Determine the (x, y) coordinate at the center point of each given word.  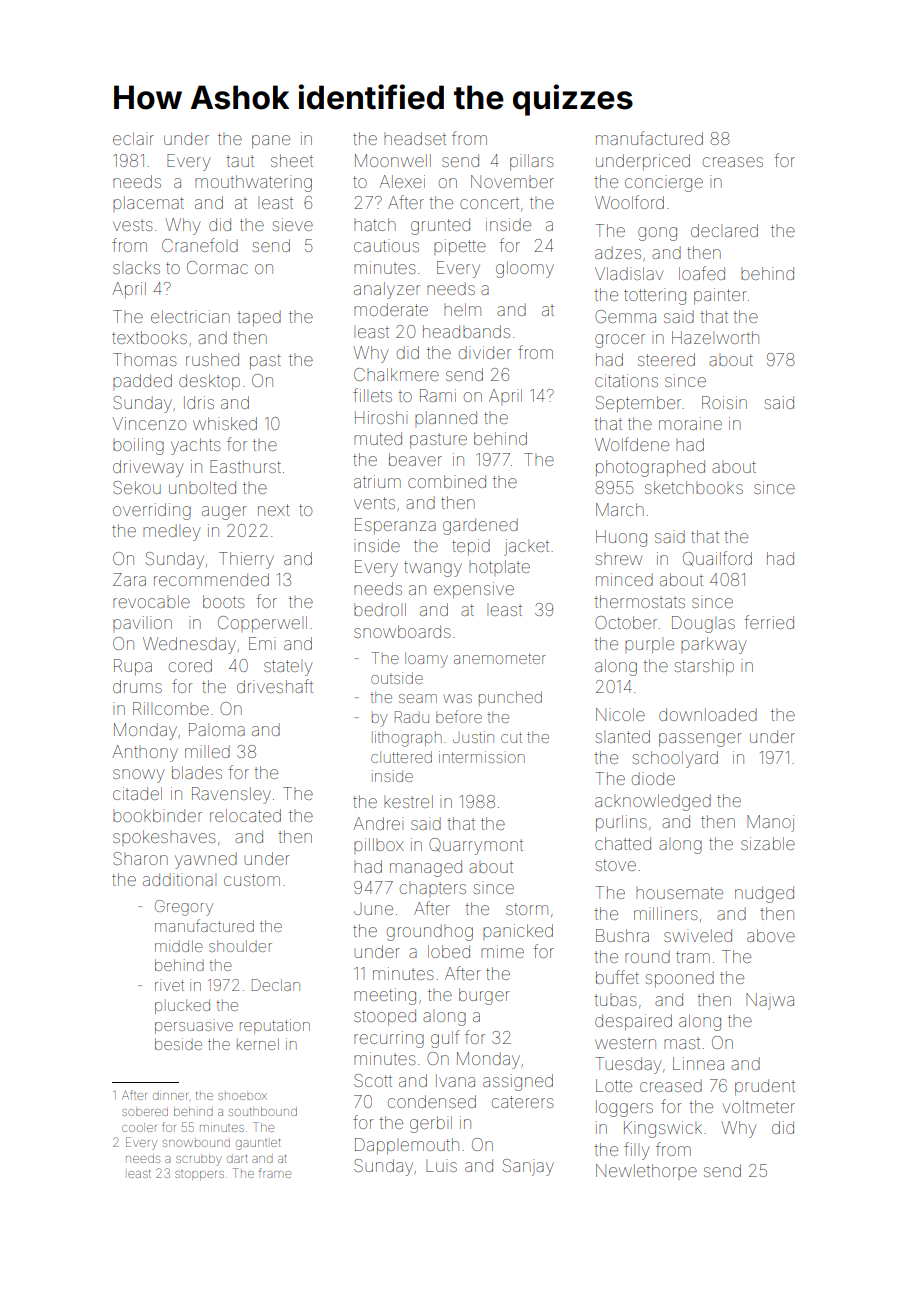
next (274, 510)
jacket (526, 547)
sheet (292, 160)
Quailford (717, 558)
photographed (650, 468)
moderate (391, 309)
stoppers (199, 1175)
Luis (441, 1165)
